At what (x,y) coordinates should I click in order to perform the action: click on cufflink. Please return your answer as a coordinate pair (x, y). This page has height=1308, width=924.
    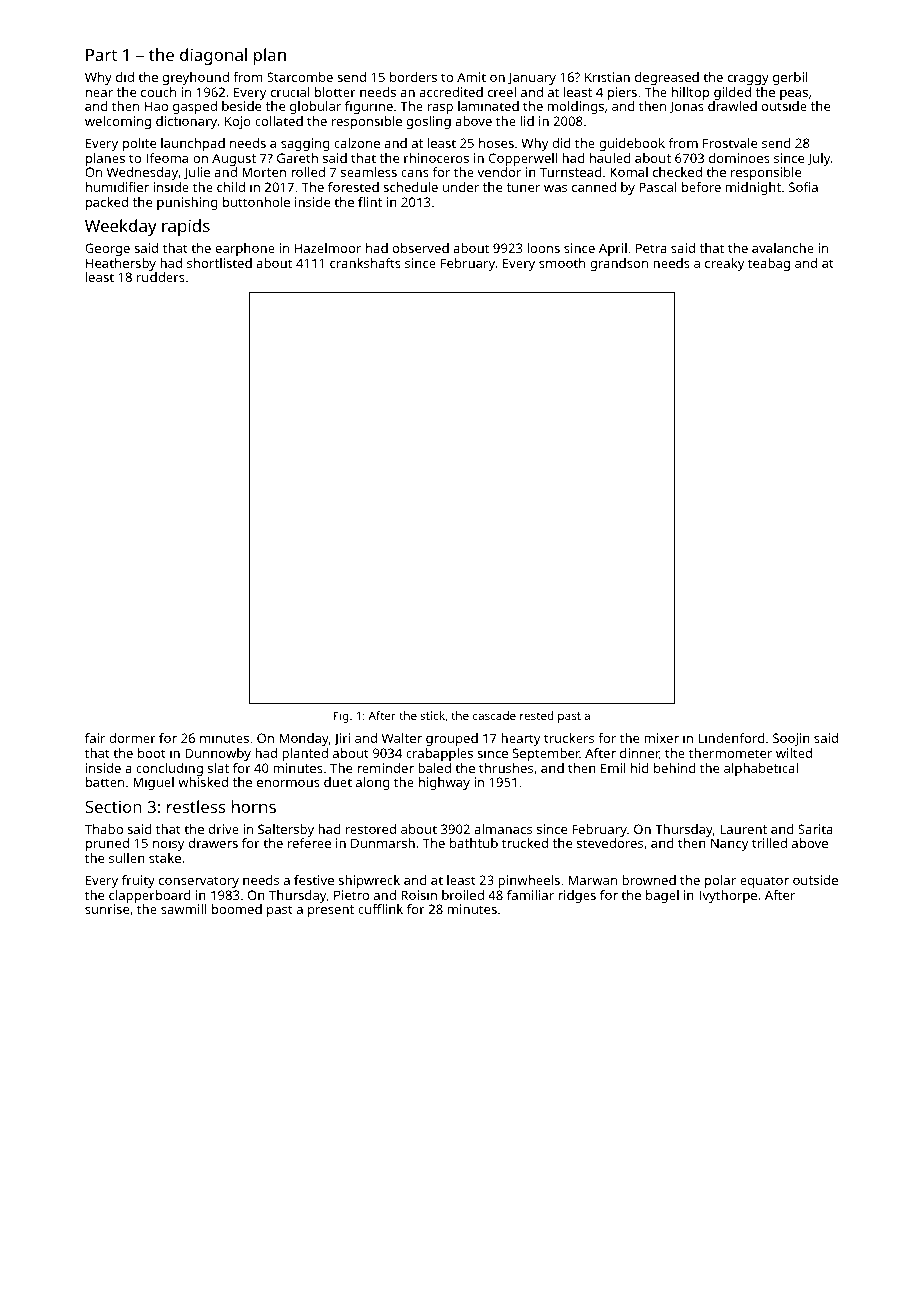
    Looking at the image, I should click on (380, 909).
